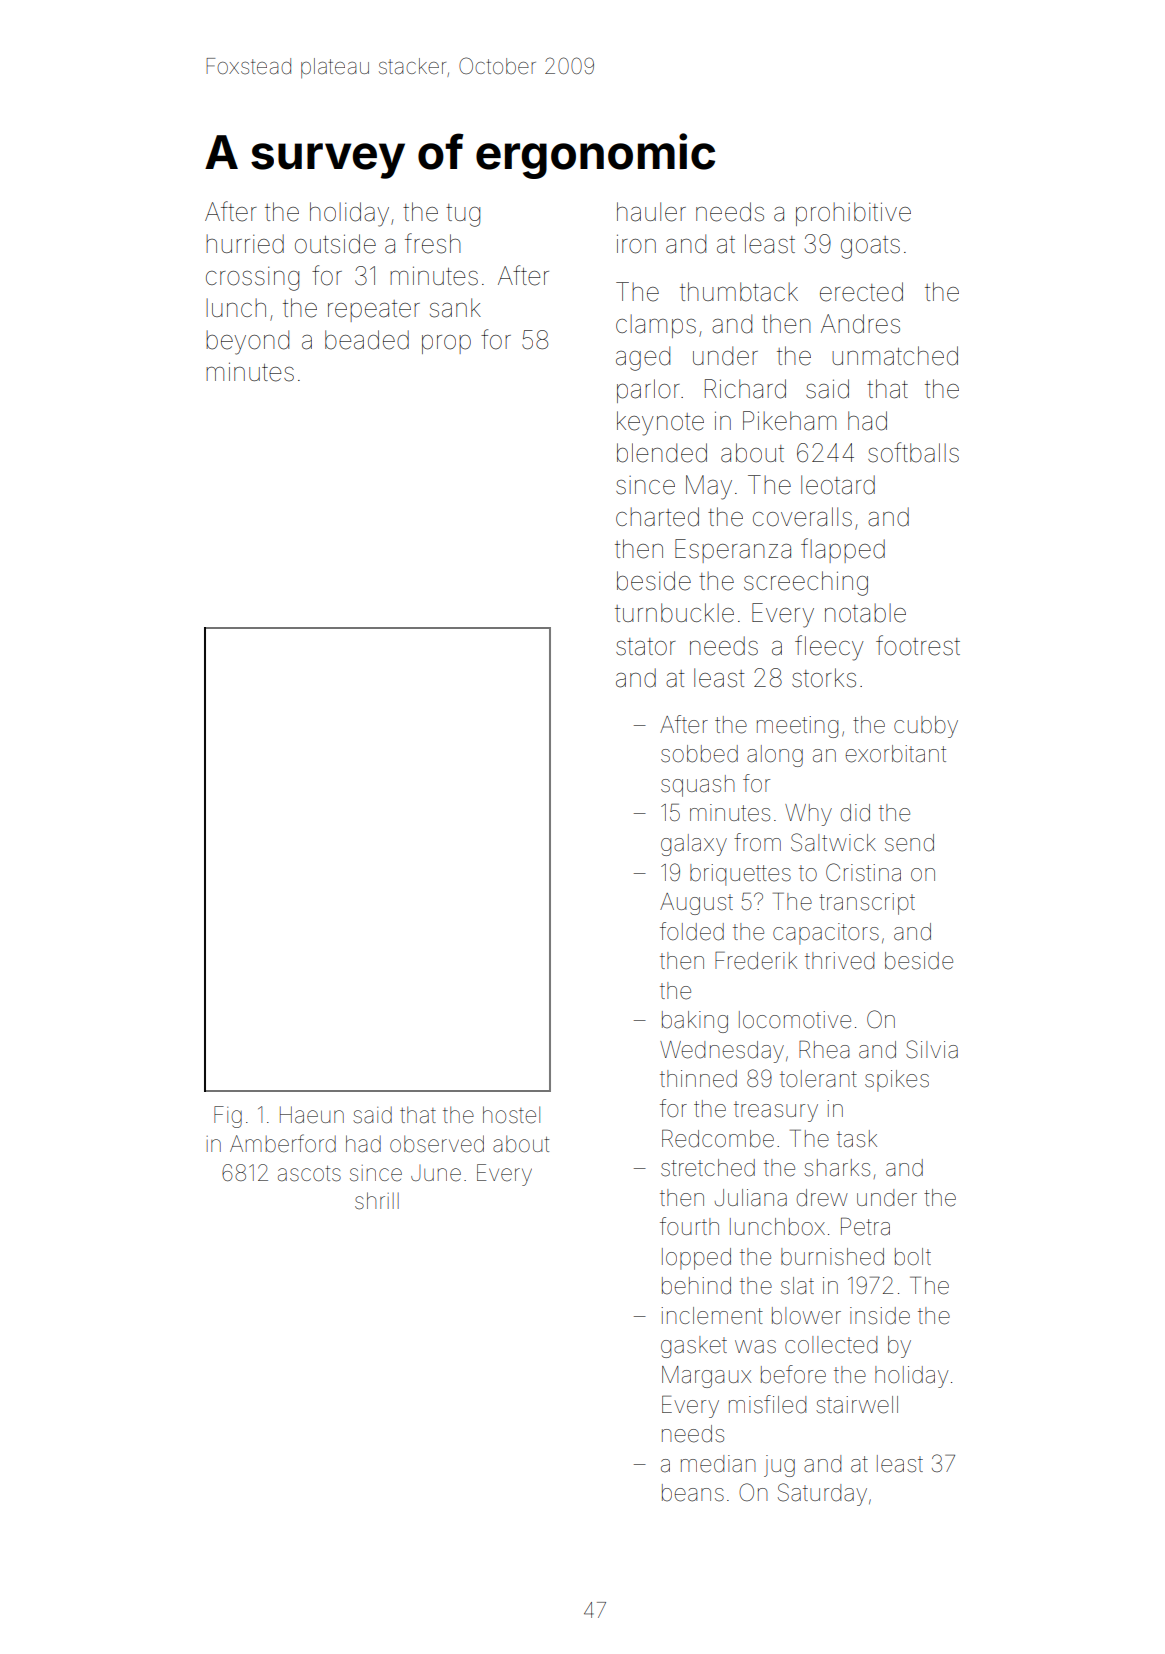 The image size is (1165, 1654). What do you see at coordinates (377, 1201) in the screenshot?
I see `shrill` at bounding box center [377, 1201].
